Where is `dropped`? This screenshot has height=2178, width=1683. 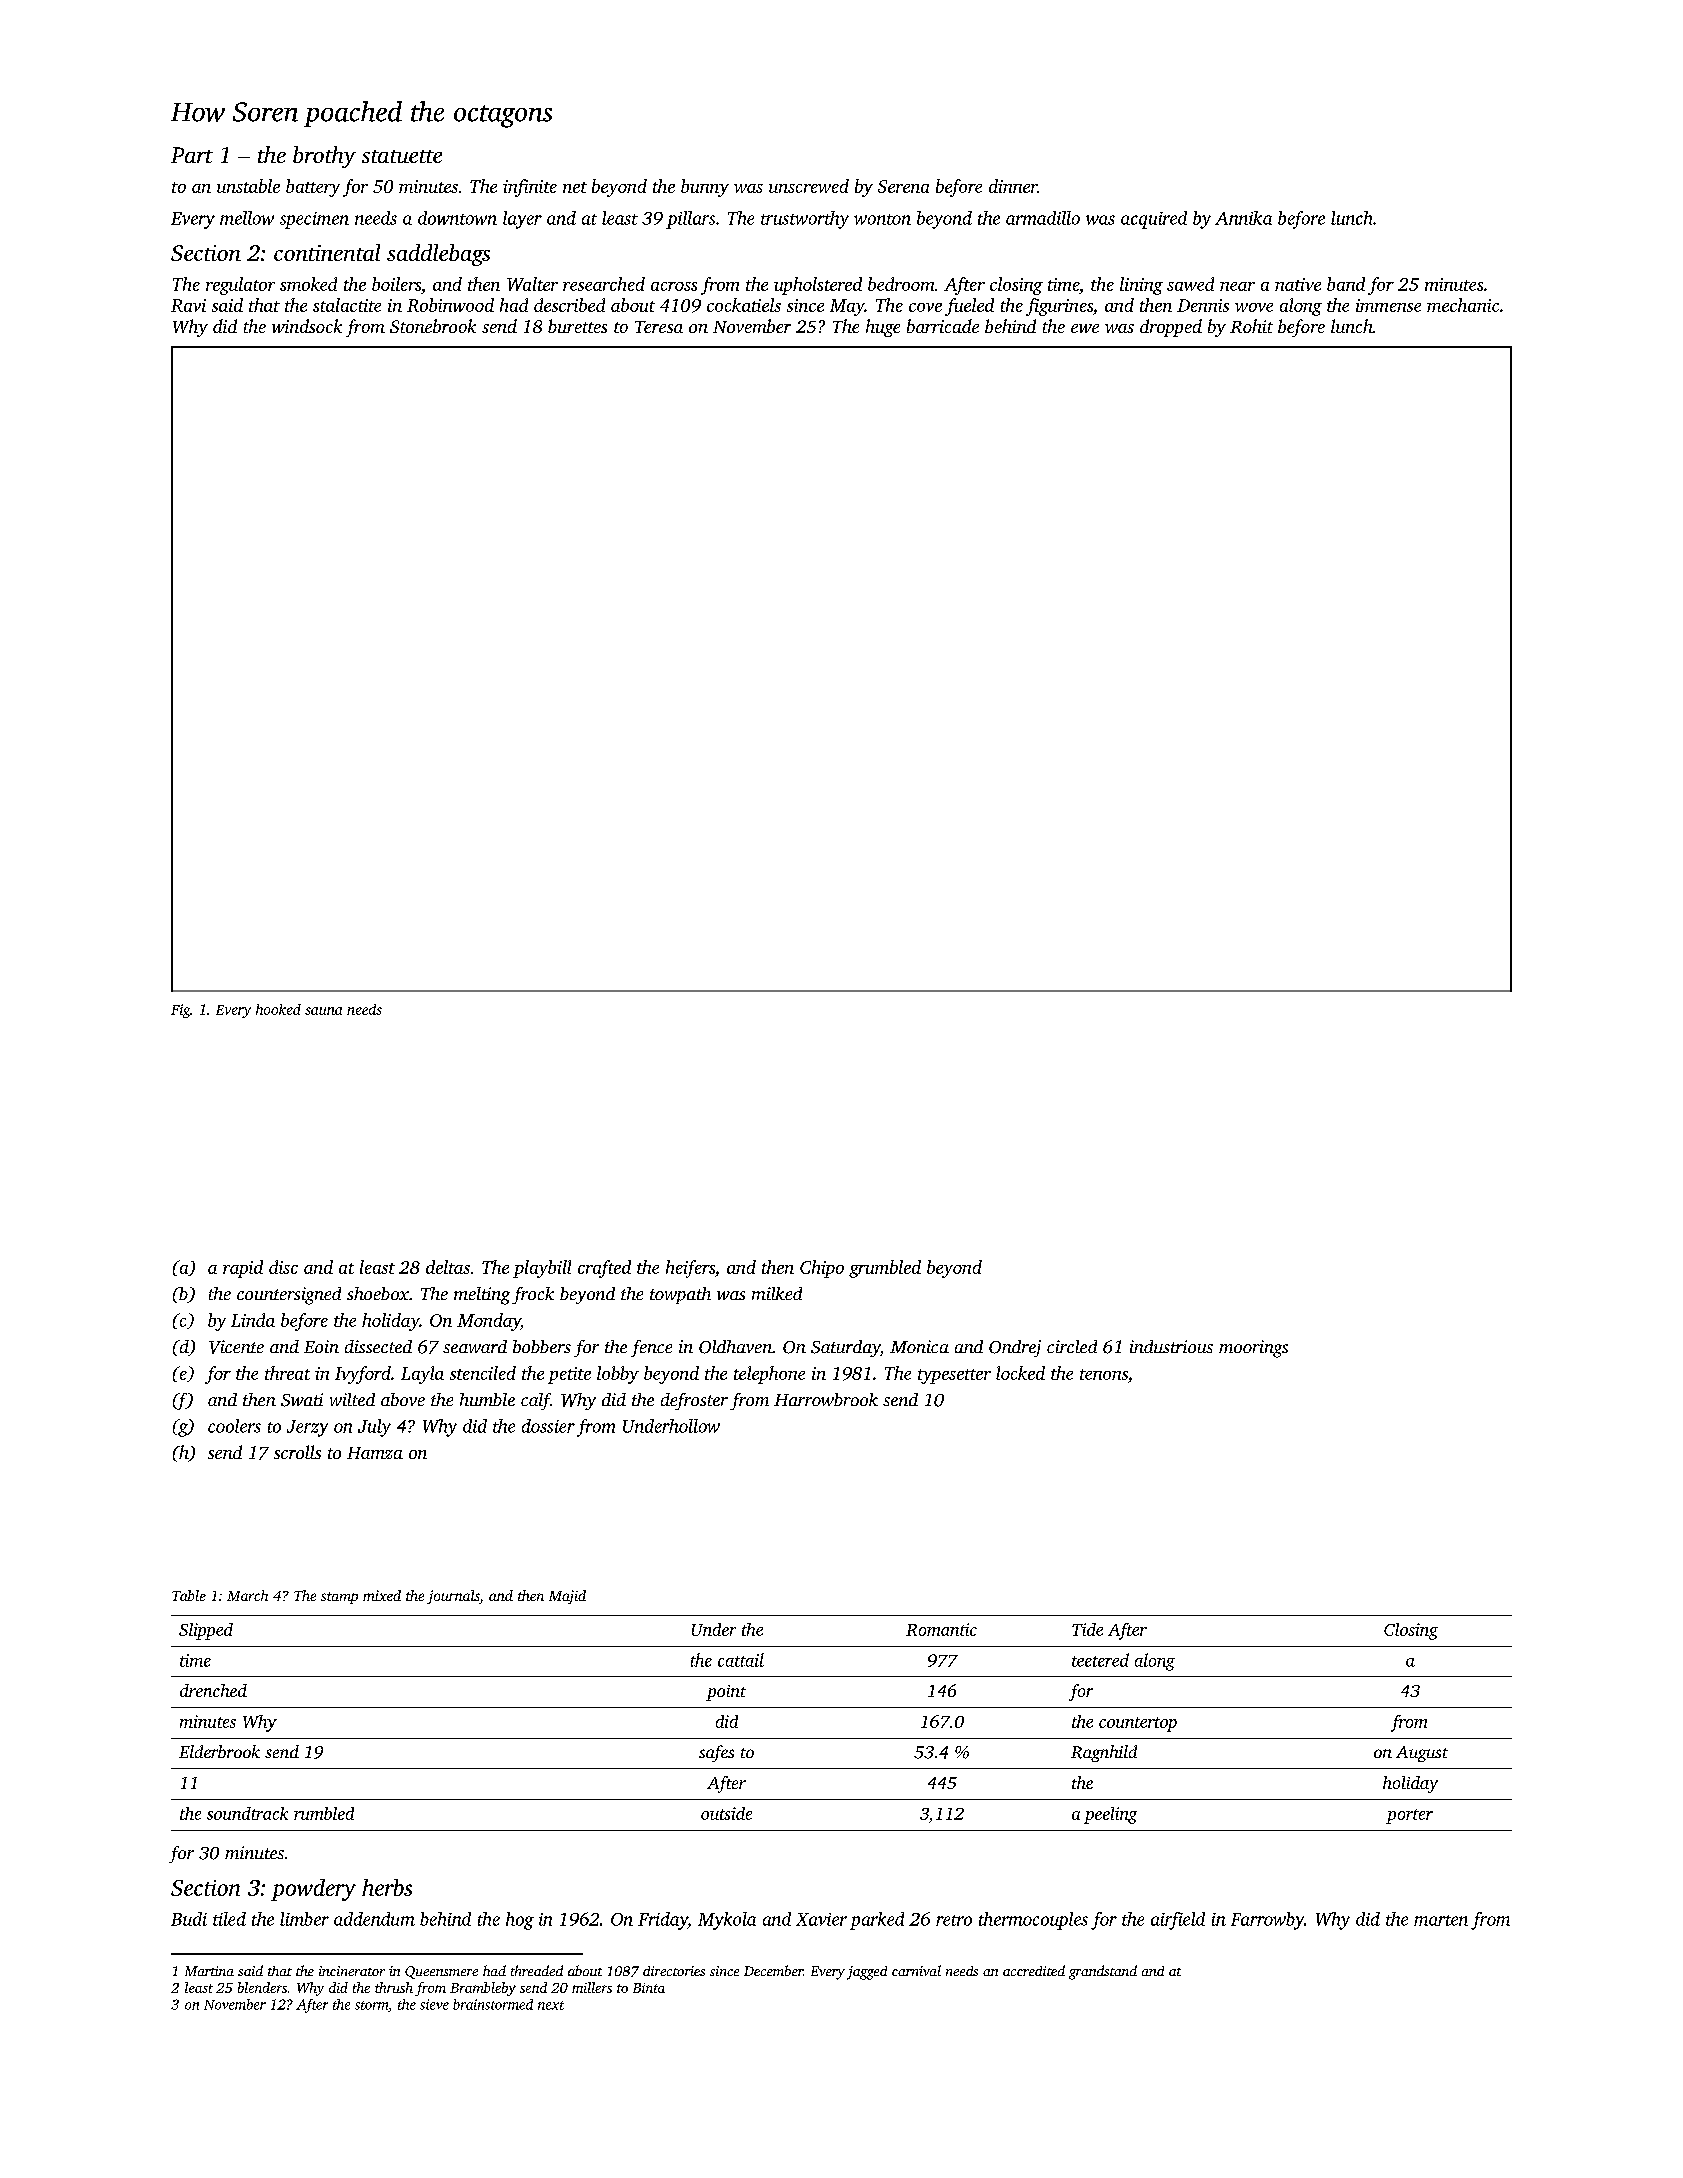
dropped is located at coordinates (1171, 328).
